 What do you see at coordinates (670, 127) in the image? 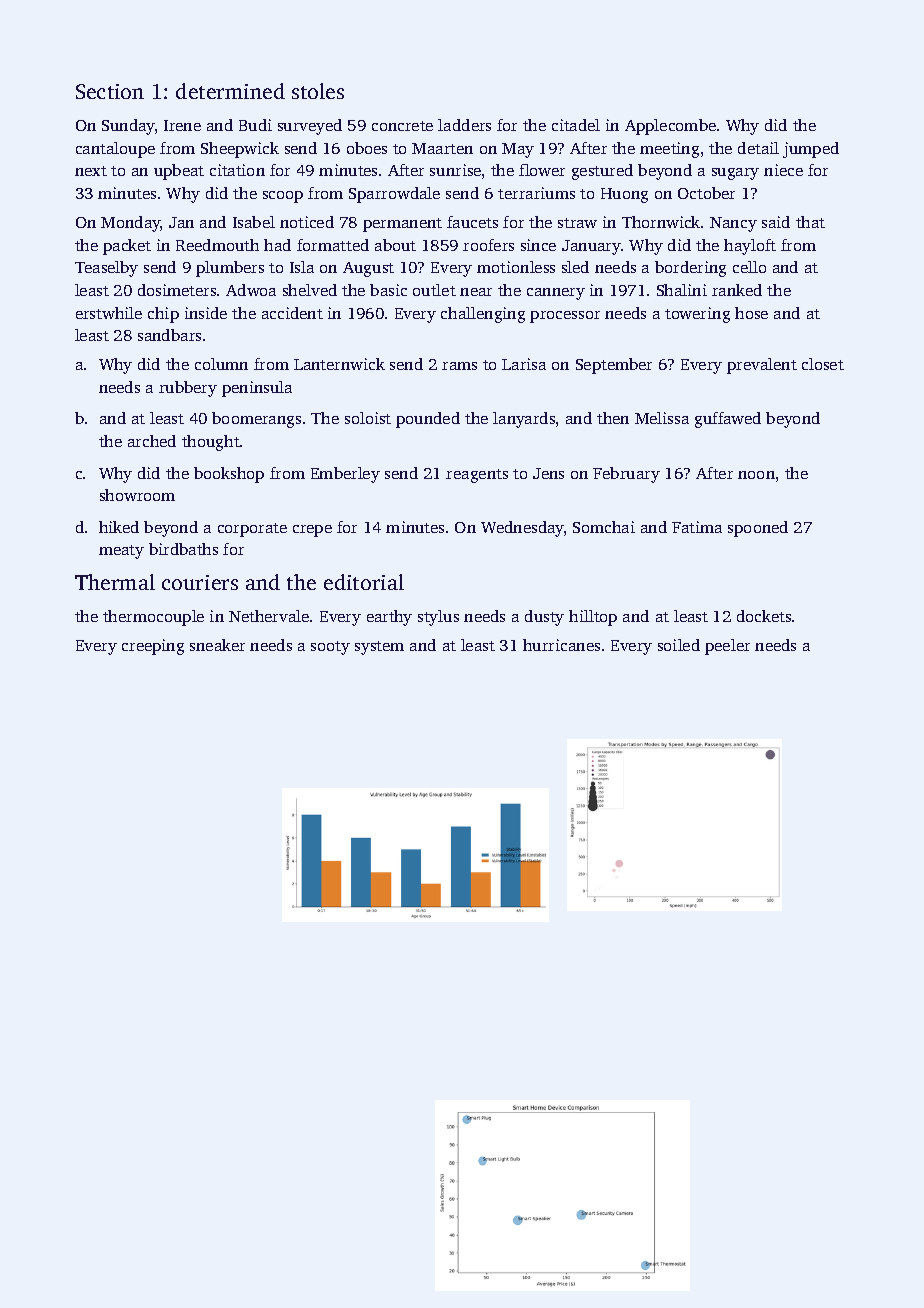
I see `Applecombe` at bounding box center [670, 127].
